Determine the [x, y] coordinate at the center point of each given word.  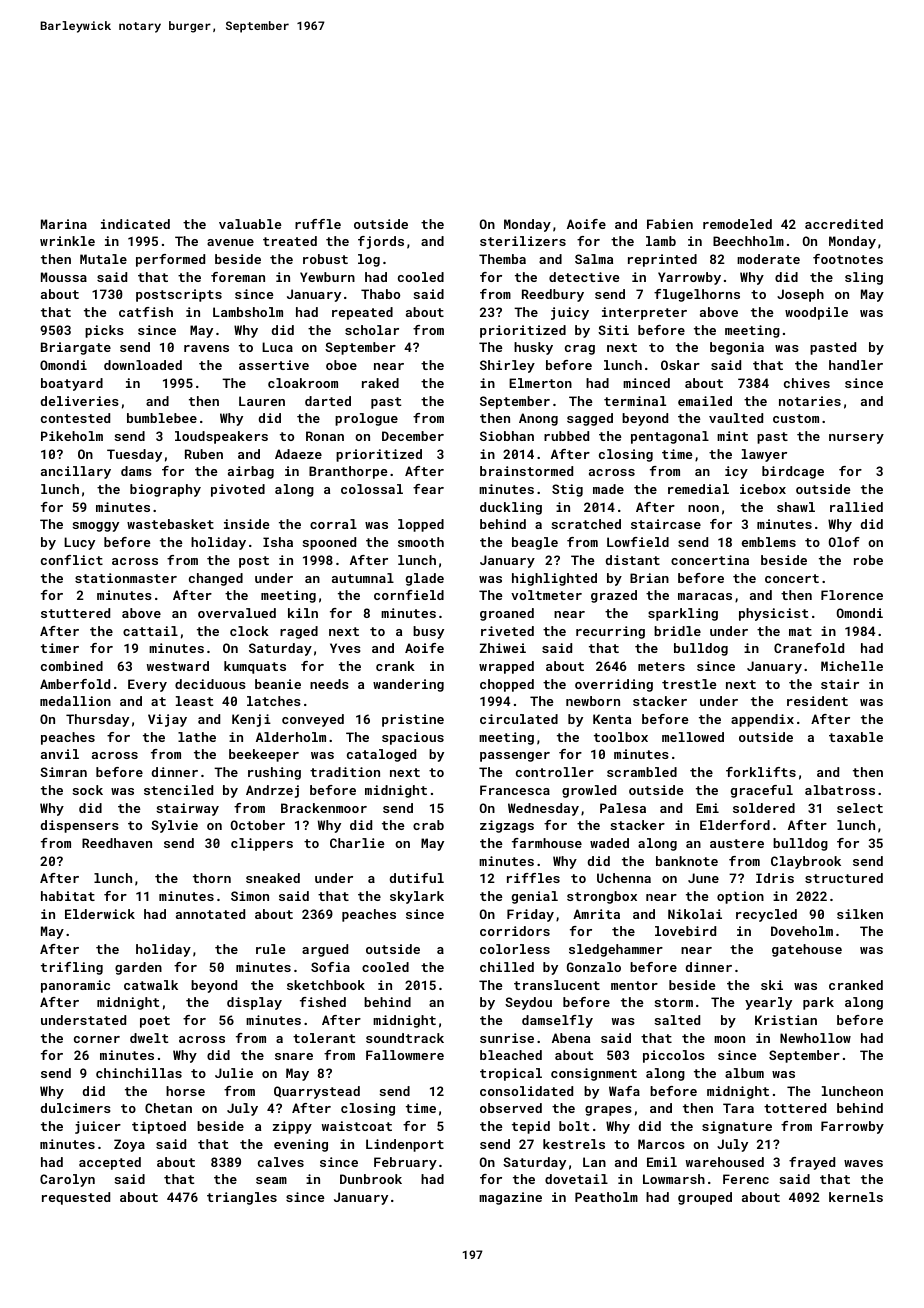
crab [428, 825]
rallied [856, 507]
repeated [362, 313]
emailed [705, 401]
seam [271, 1180]
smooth [421, 542]
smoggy [96, 527]
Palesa [623, 808]
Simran [63, 772]
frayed [812, 1163]
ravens [206, 348]
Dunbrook [371, 1179]
